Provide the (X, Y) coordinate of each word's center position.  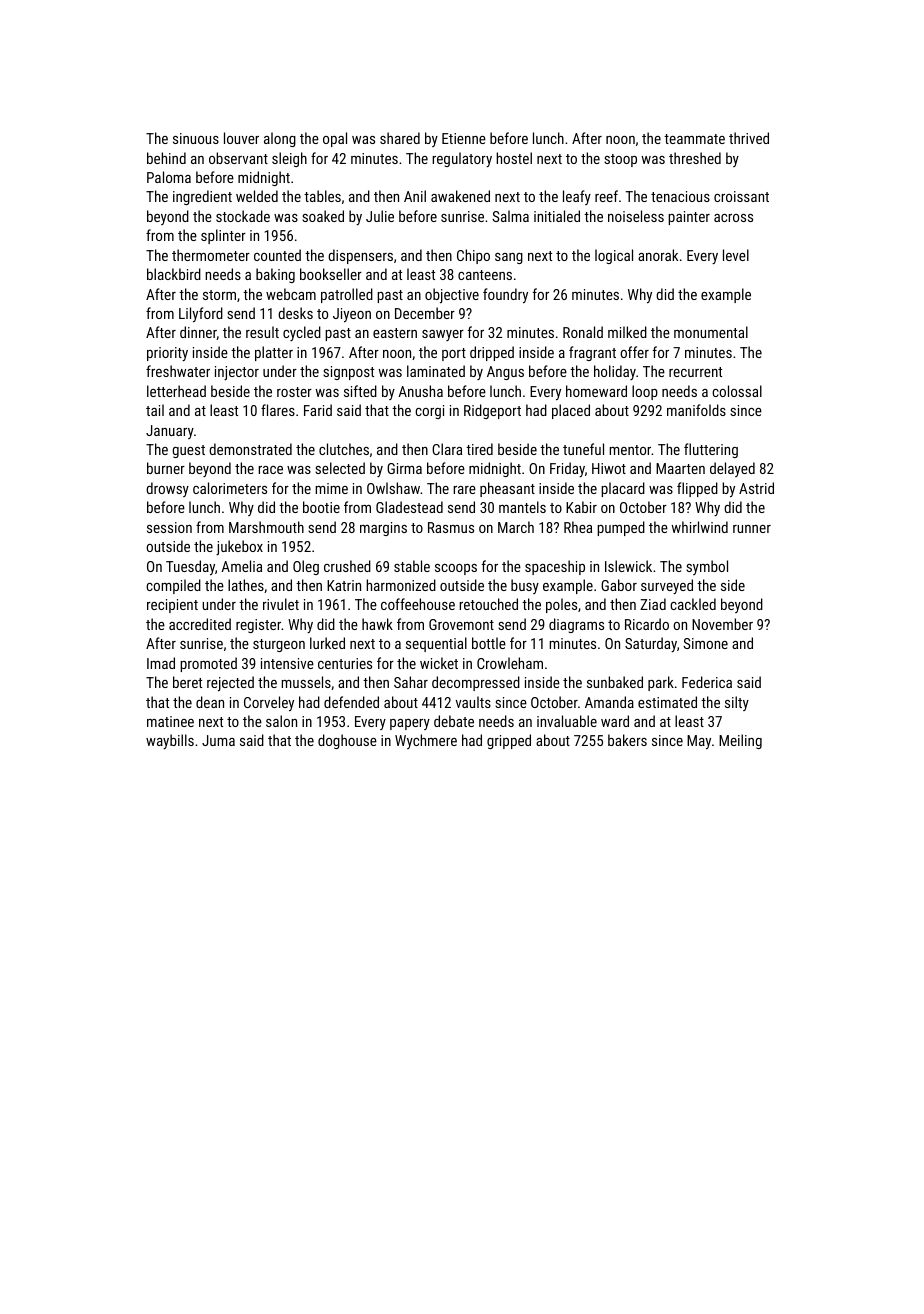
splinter (223, 236)
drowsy (167, 489)
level (736, 255)
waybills (170, 741)
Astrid (756, 488)
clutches (344, 449)
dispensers (360, 256)
